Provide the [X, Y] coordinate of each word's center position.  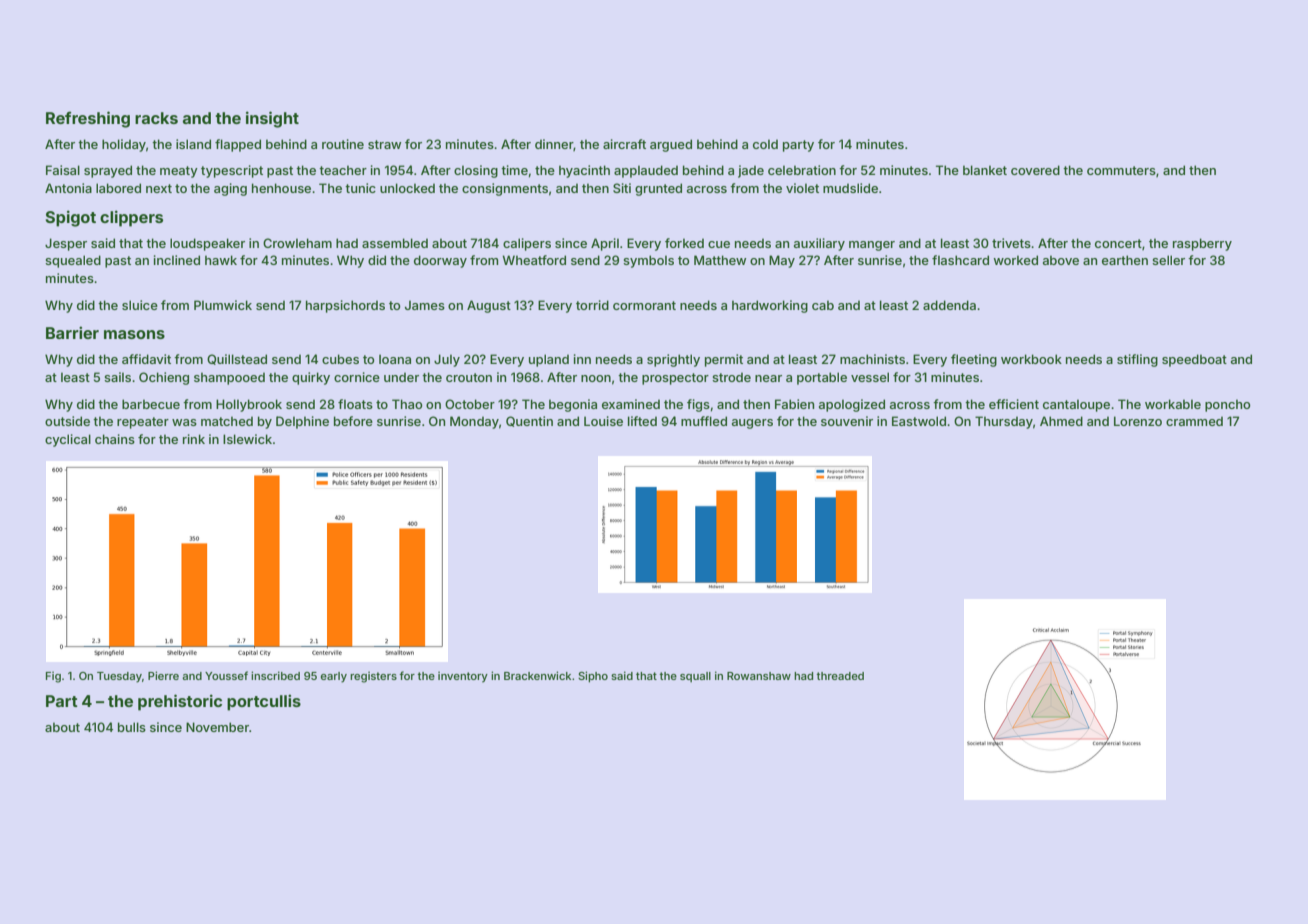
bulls [132, 727]
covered [1035, 170]
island [193, 144]
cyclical [68, 440]
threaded [840, 676]
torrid [592, 305]
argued [671, 145]
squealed [73, 261]
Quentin [529, 421]
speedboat [1194, 360]
